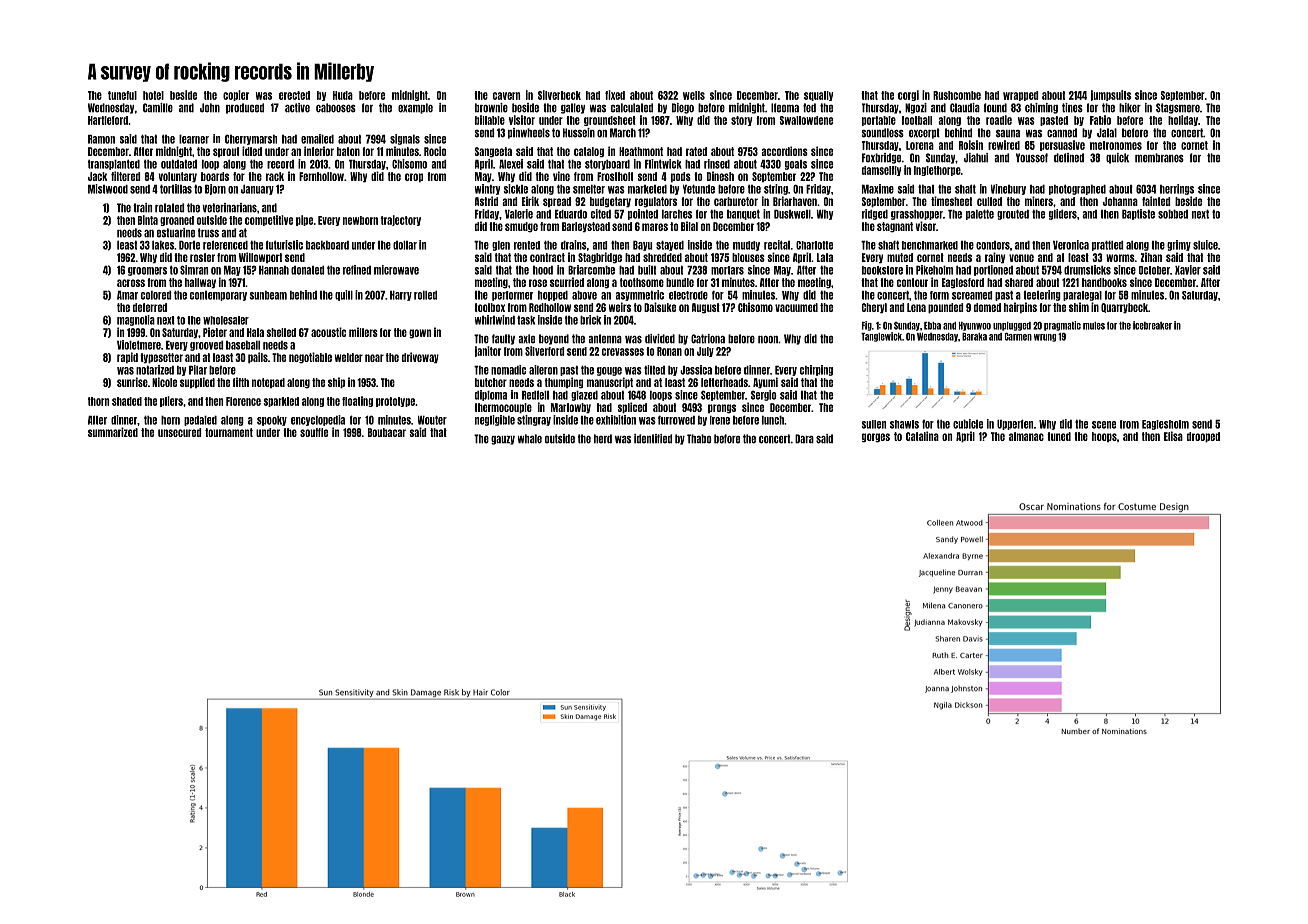 This page has width=1308, height=924. I want to click on souffle, so click(314, 432).
